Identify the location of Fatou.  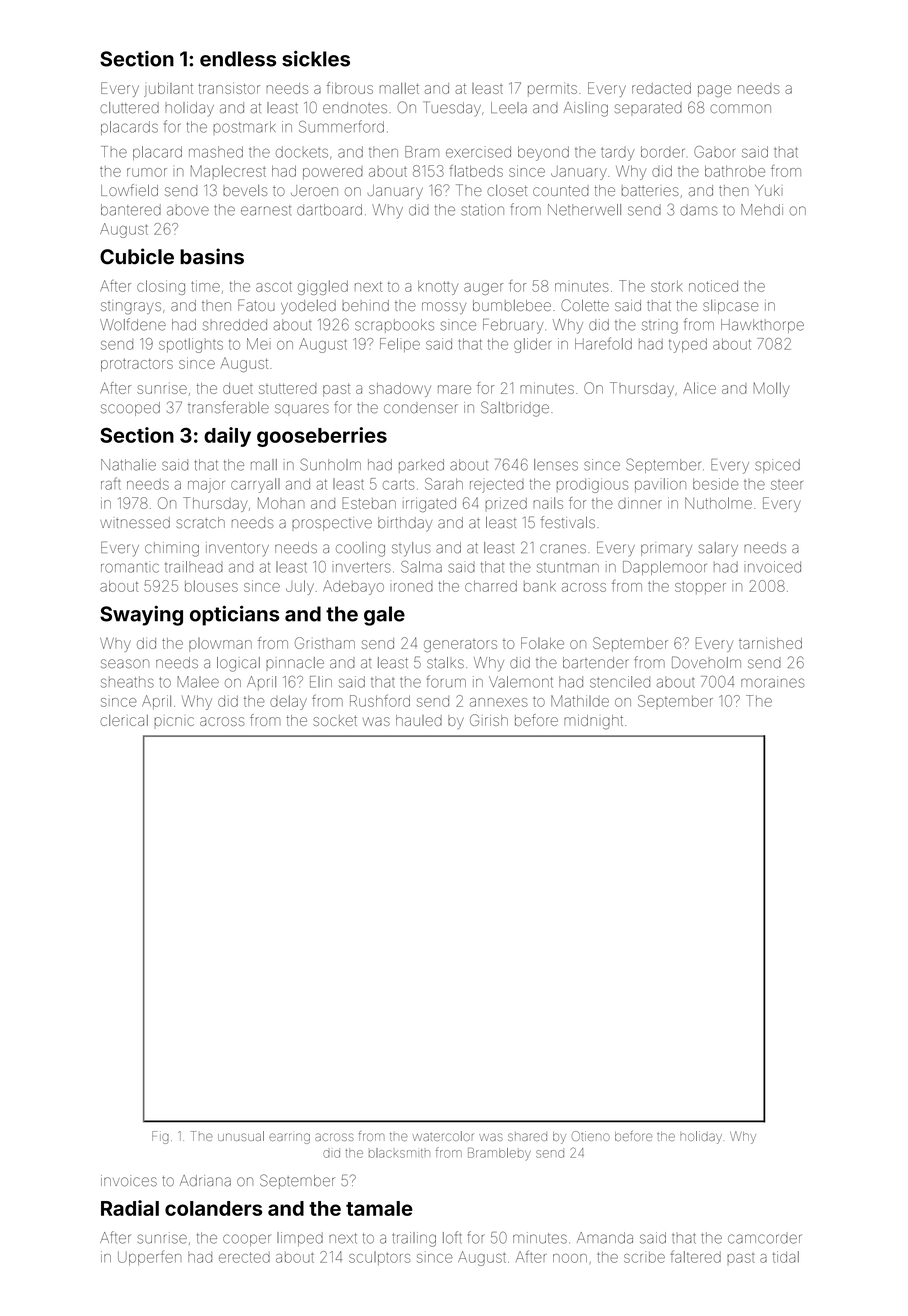
(256, 305).
